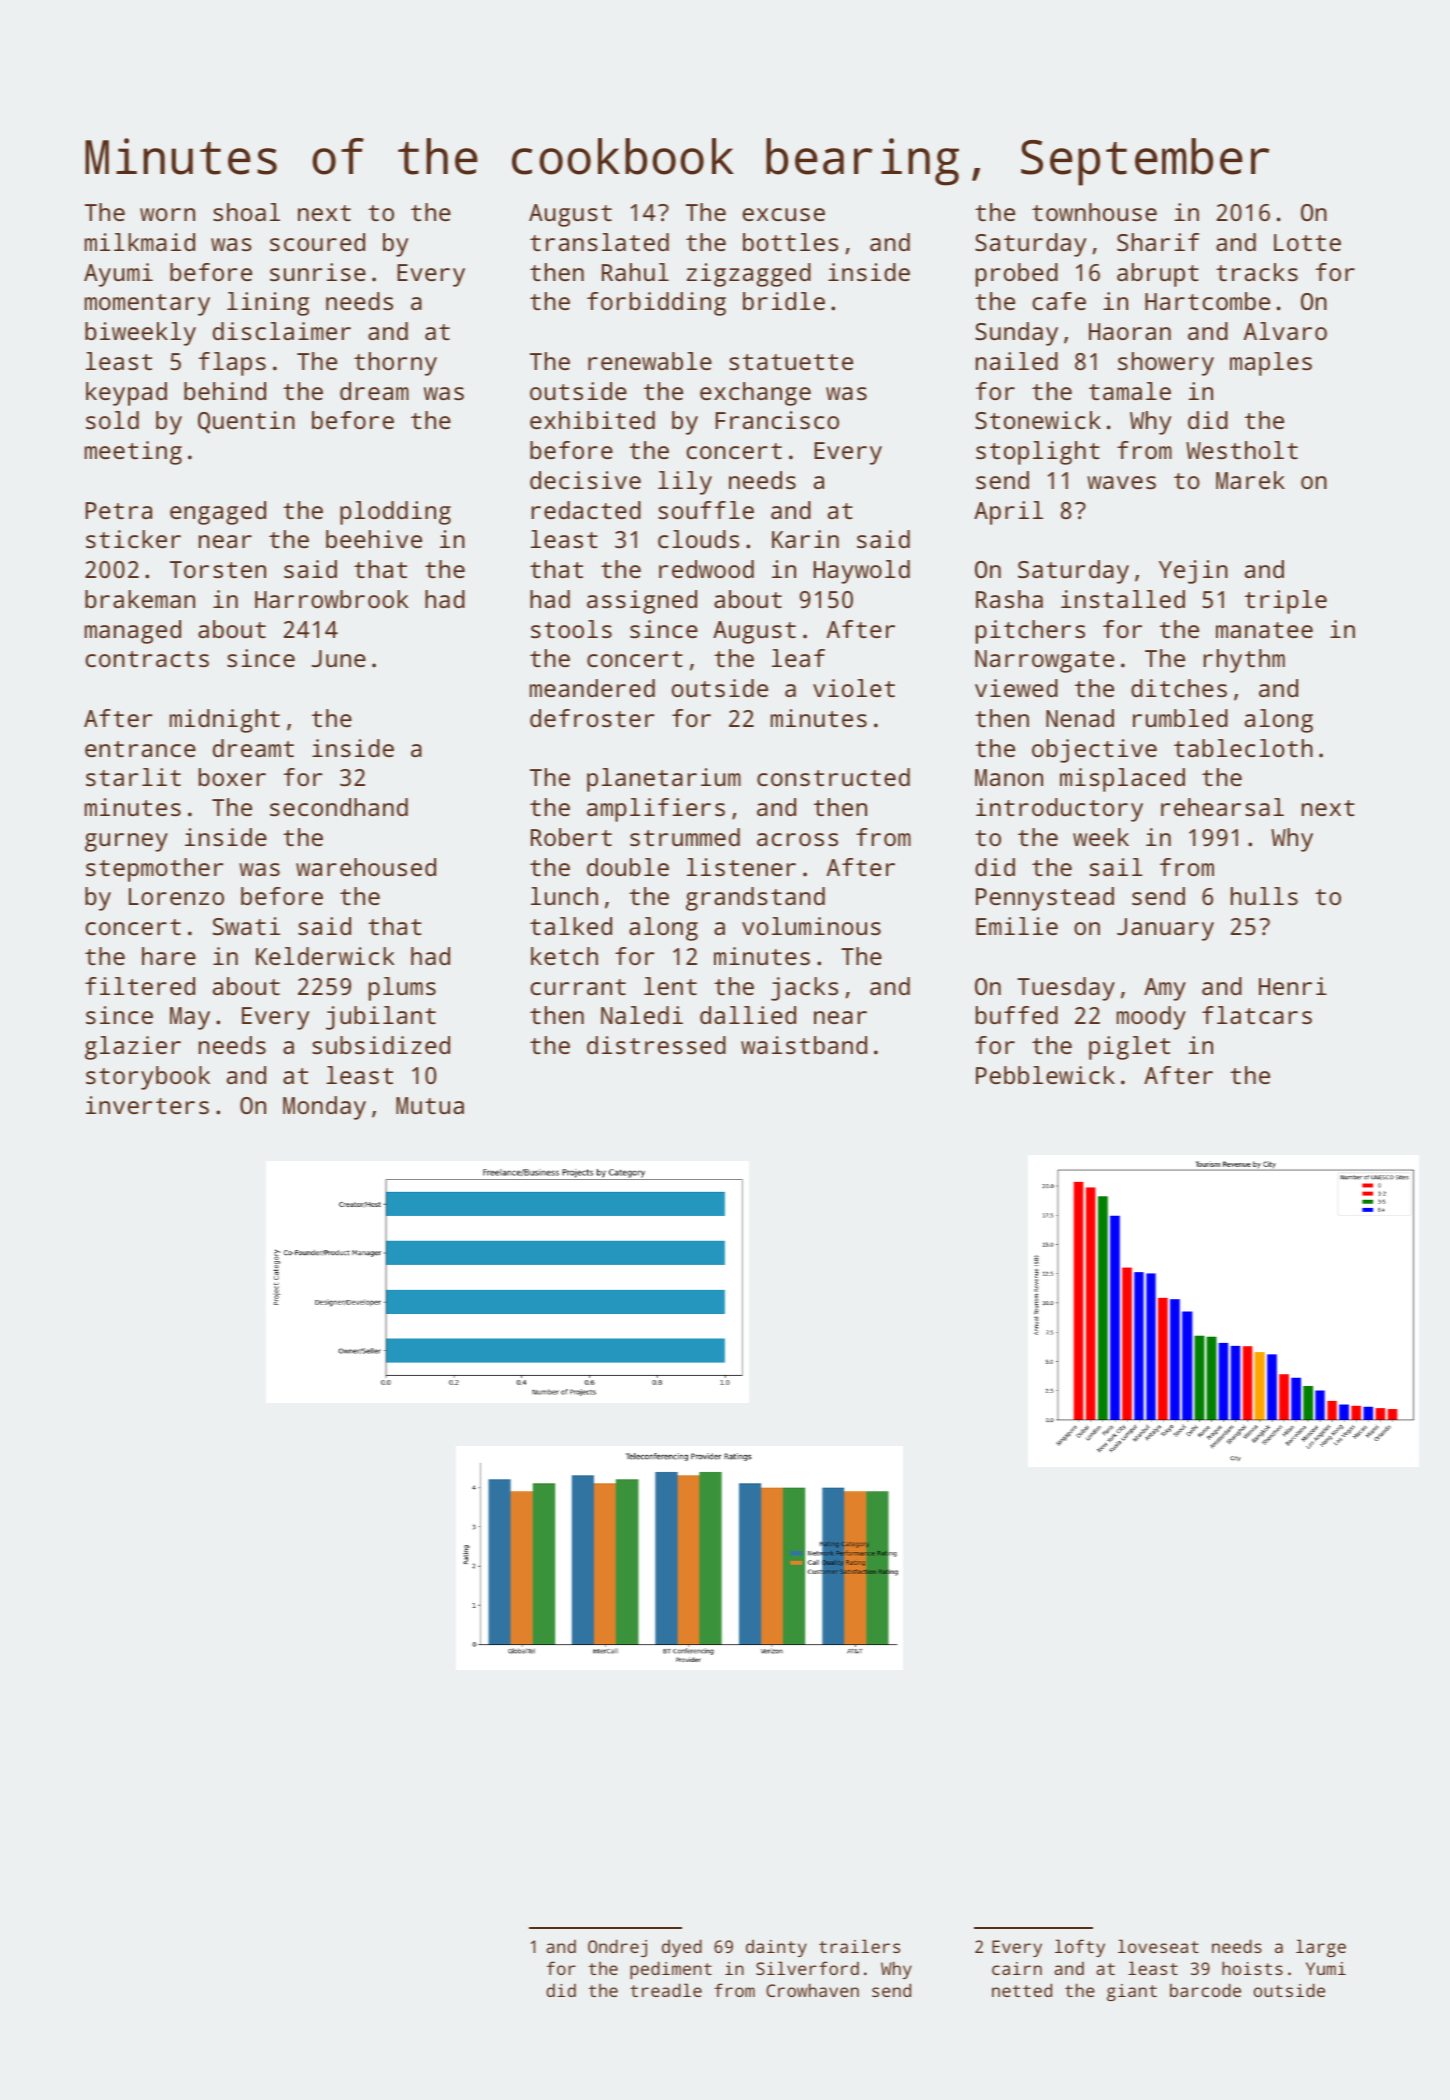  What do you see at coordinates (1158, 1946) in the document?
I see `loveseat` at bounding box center [1158, 1946].
